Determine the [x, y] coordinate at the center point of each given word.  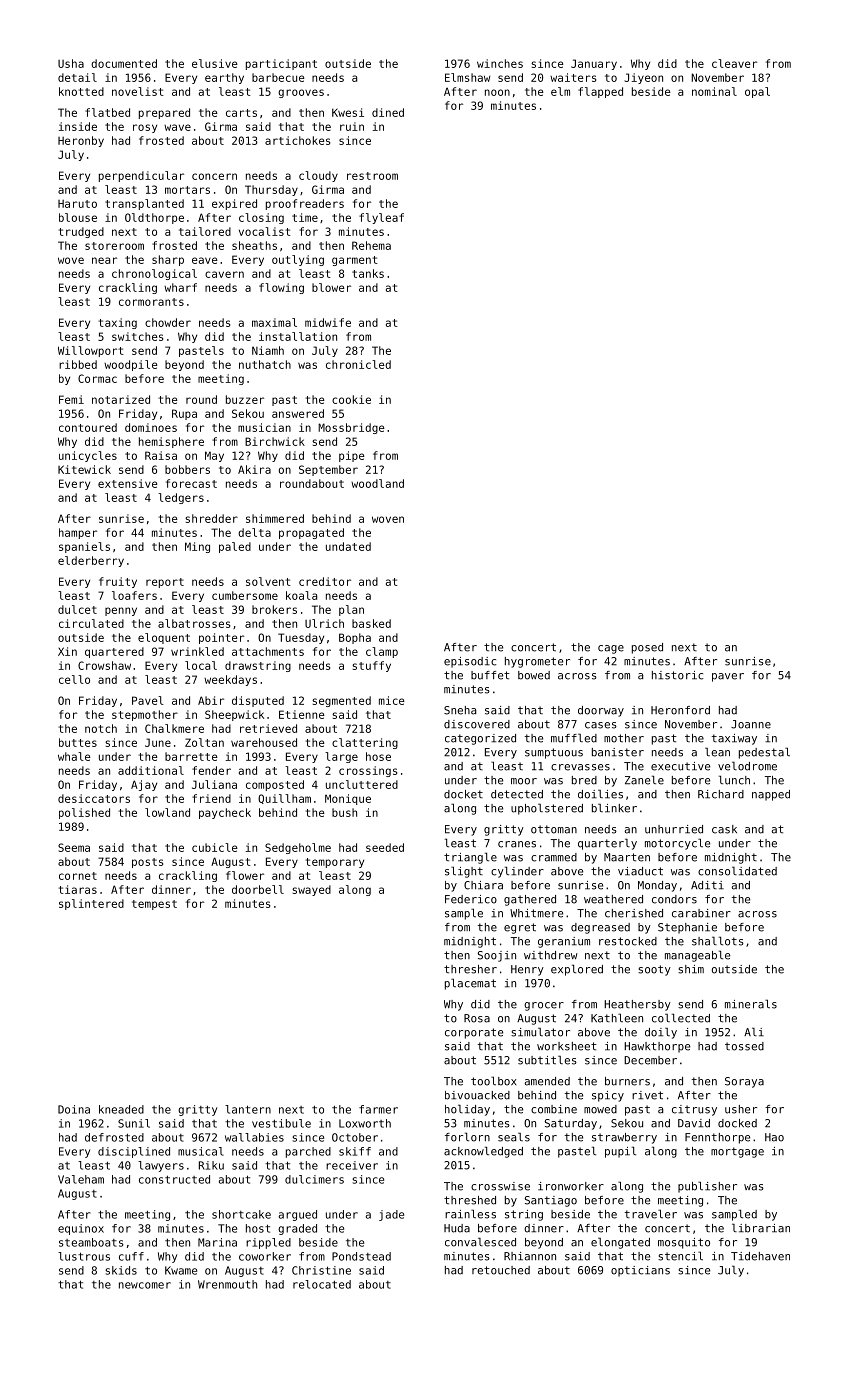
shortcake [241, 1214]
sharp [168, 260]
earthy [224, 78]
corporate [474, 1033]
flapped [600, 92]
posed [647, 648]
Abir [211, 700]
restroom [372, 176]
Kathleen [617, 1018]
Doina [74, 1109]
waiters [573, 77]
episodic [470, 662]
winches [500, 63]
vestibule [281, 1123]
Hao [774, 1137]
